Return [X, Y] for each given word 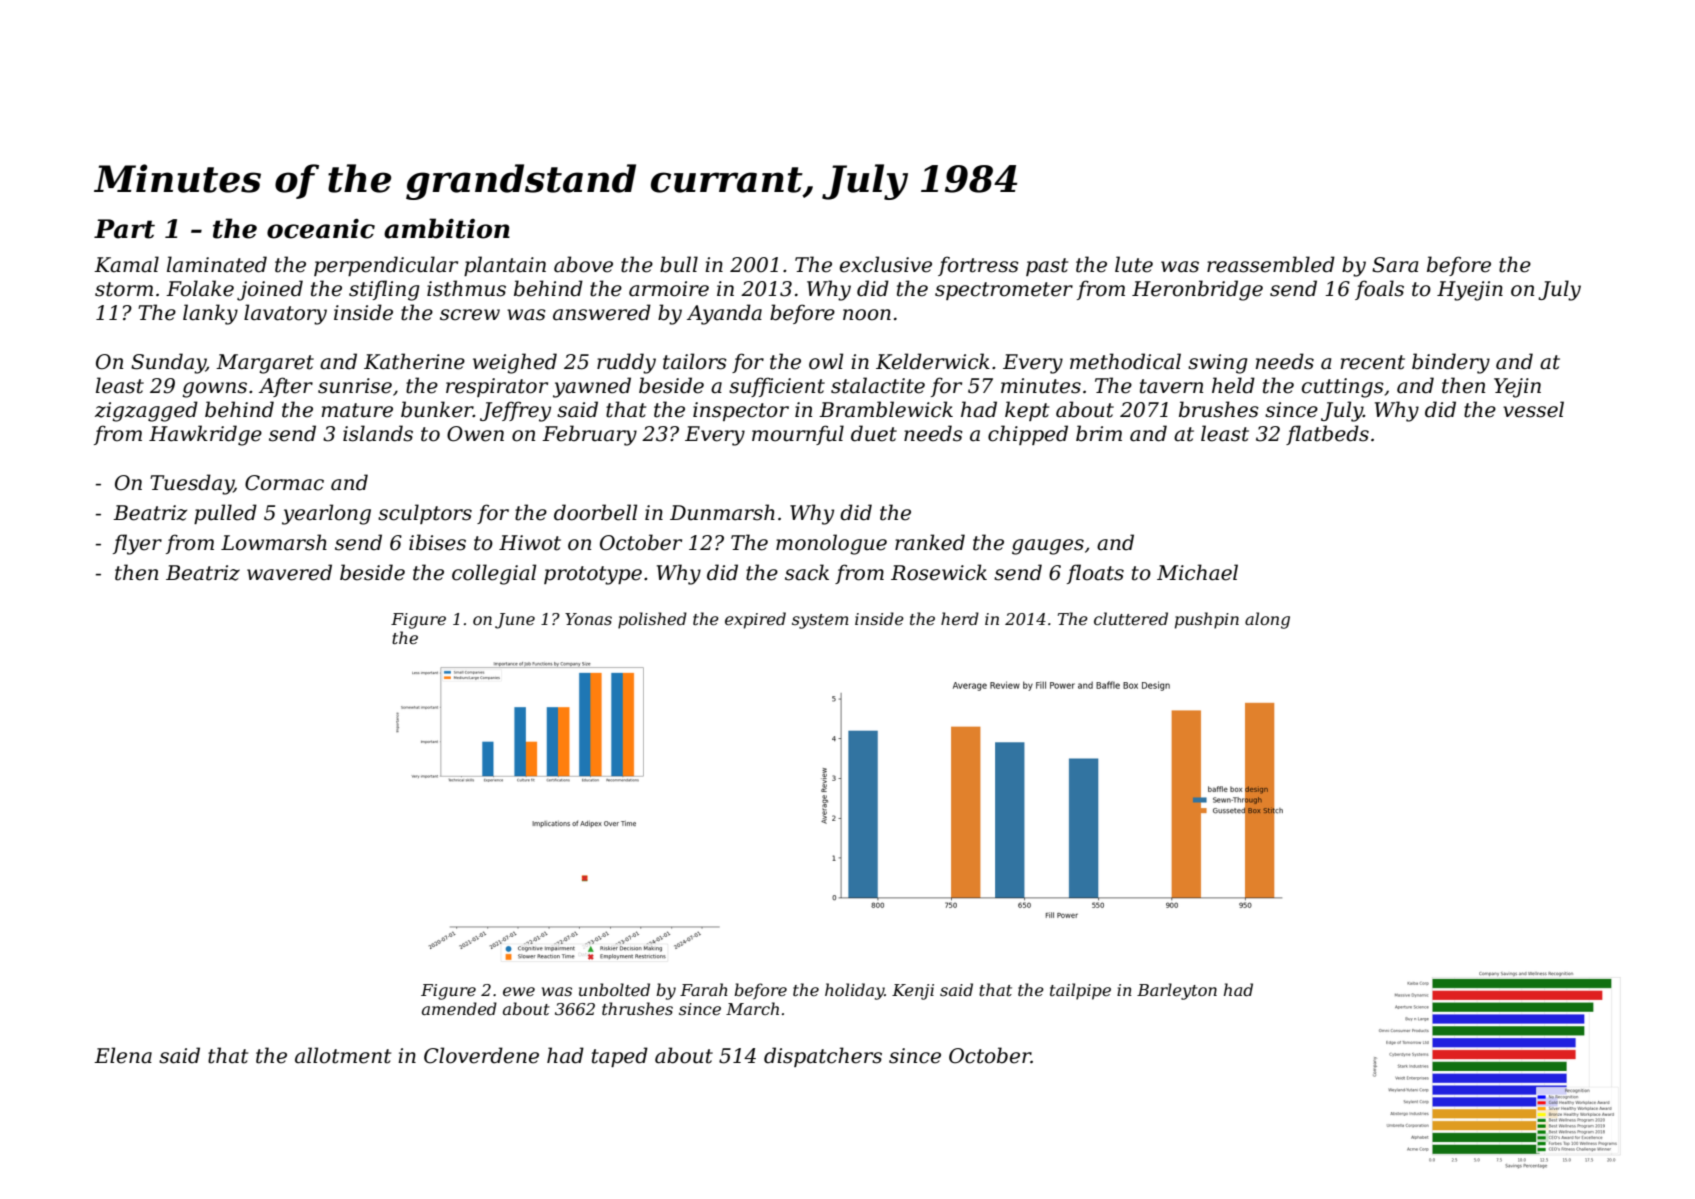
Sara [1395, 265]
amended [459, 1008]
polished [652, 620]
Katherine [414, 361]
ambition [447, 228]
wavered [289, 572]
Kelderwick [933, 361]
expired [755, 620]
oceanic [321, 228]
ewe [519, 991]
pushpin [1207, 620]
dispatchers [823, 1057]
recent [1373, 362]
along [1267, 620]
